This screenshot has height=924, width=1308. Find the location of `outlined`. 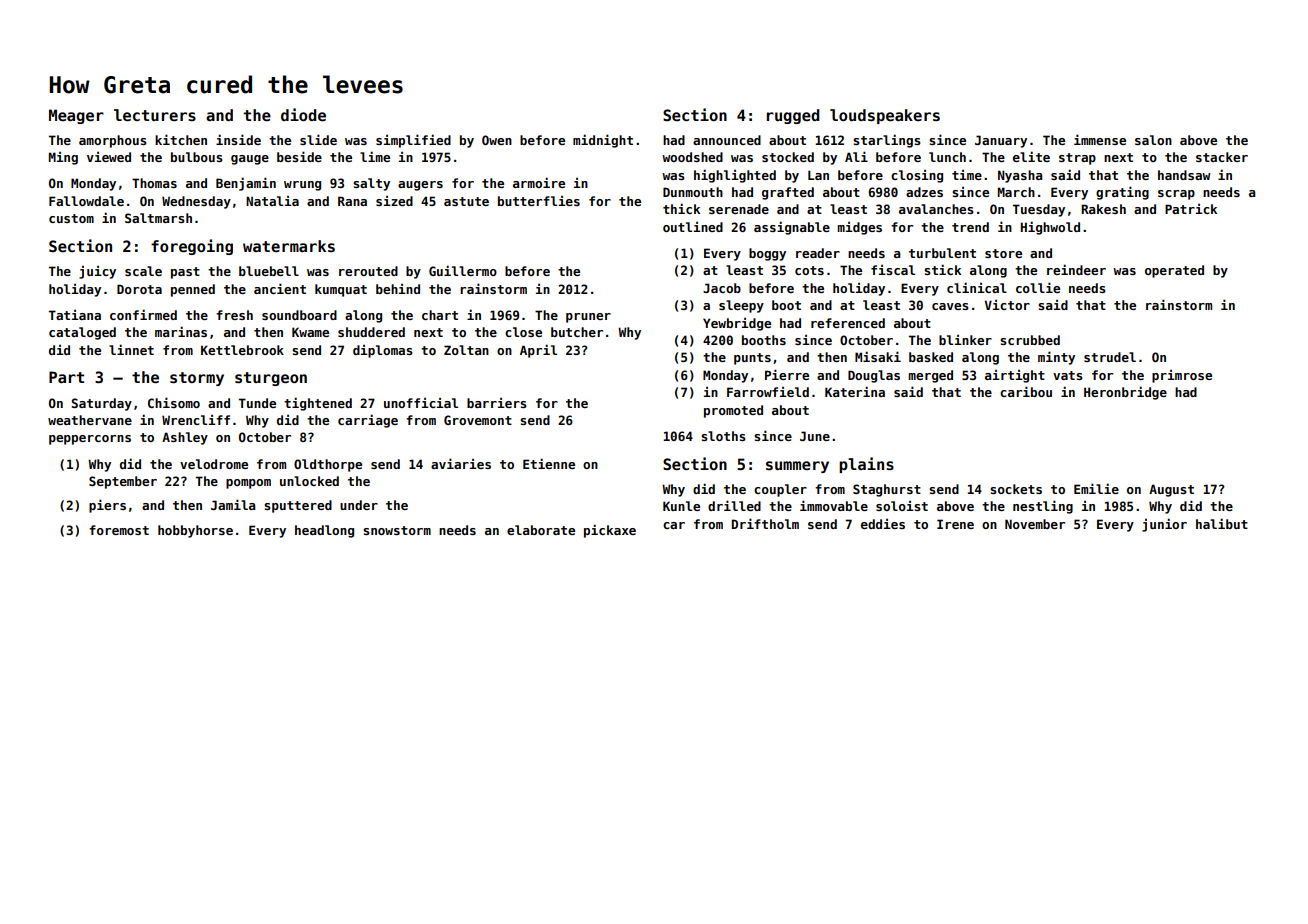

outlined is located at coordinates (693, 227).
